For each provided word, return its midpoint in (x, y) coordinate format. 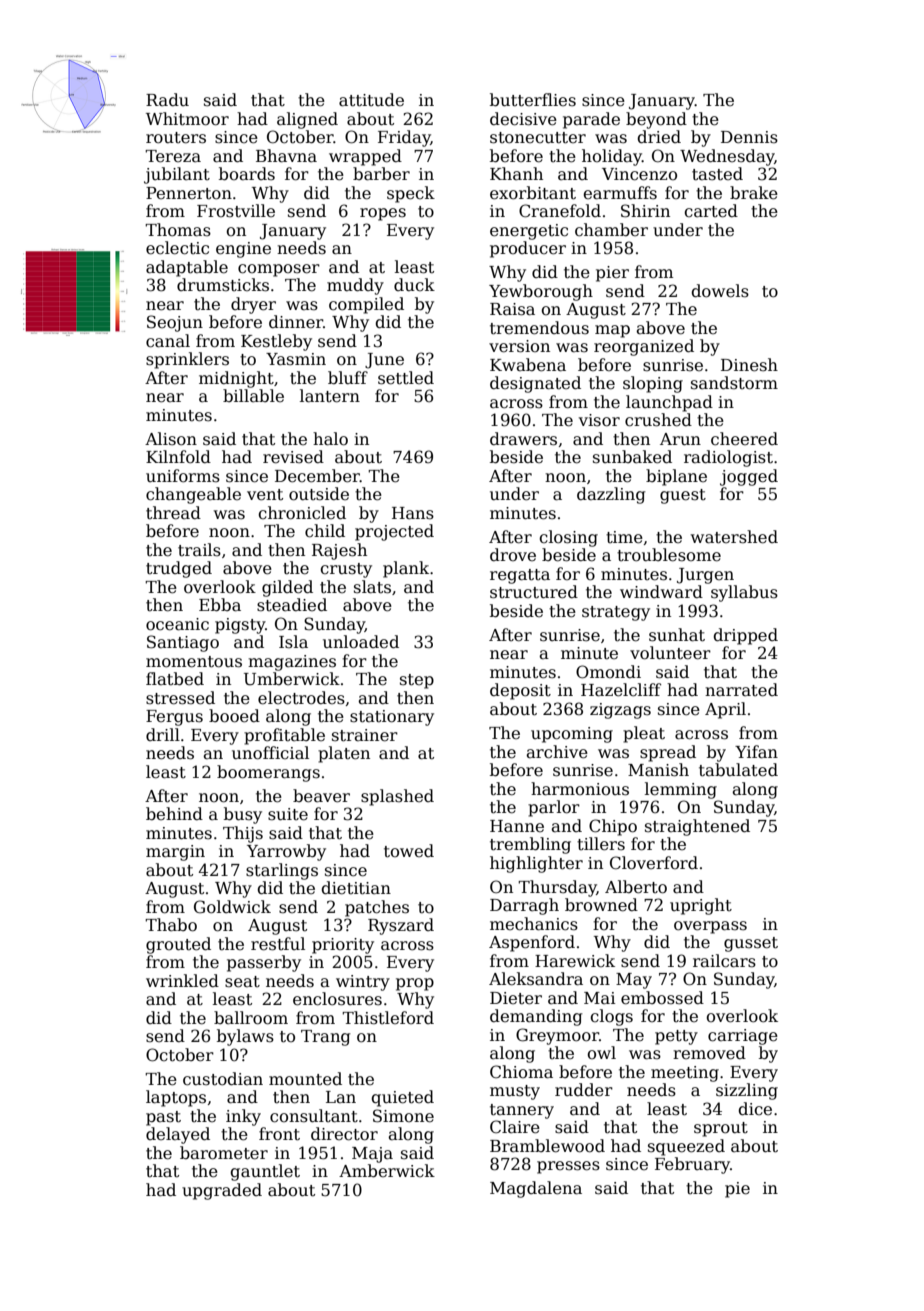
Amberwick (387, 1171)
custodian (223, 1079)
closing (568, 538)
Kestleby (276, 342)
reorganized (644, 347)
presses (568, 1167)
